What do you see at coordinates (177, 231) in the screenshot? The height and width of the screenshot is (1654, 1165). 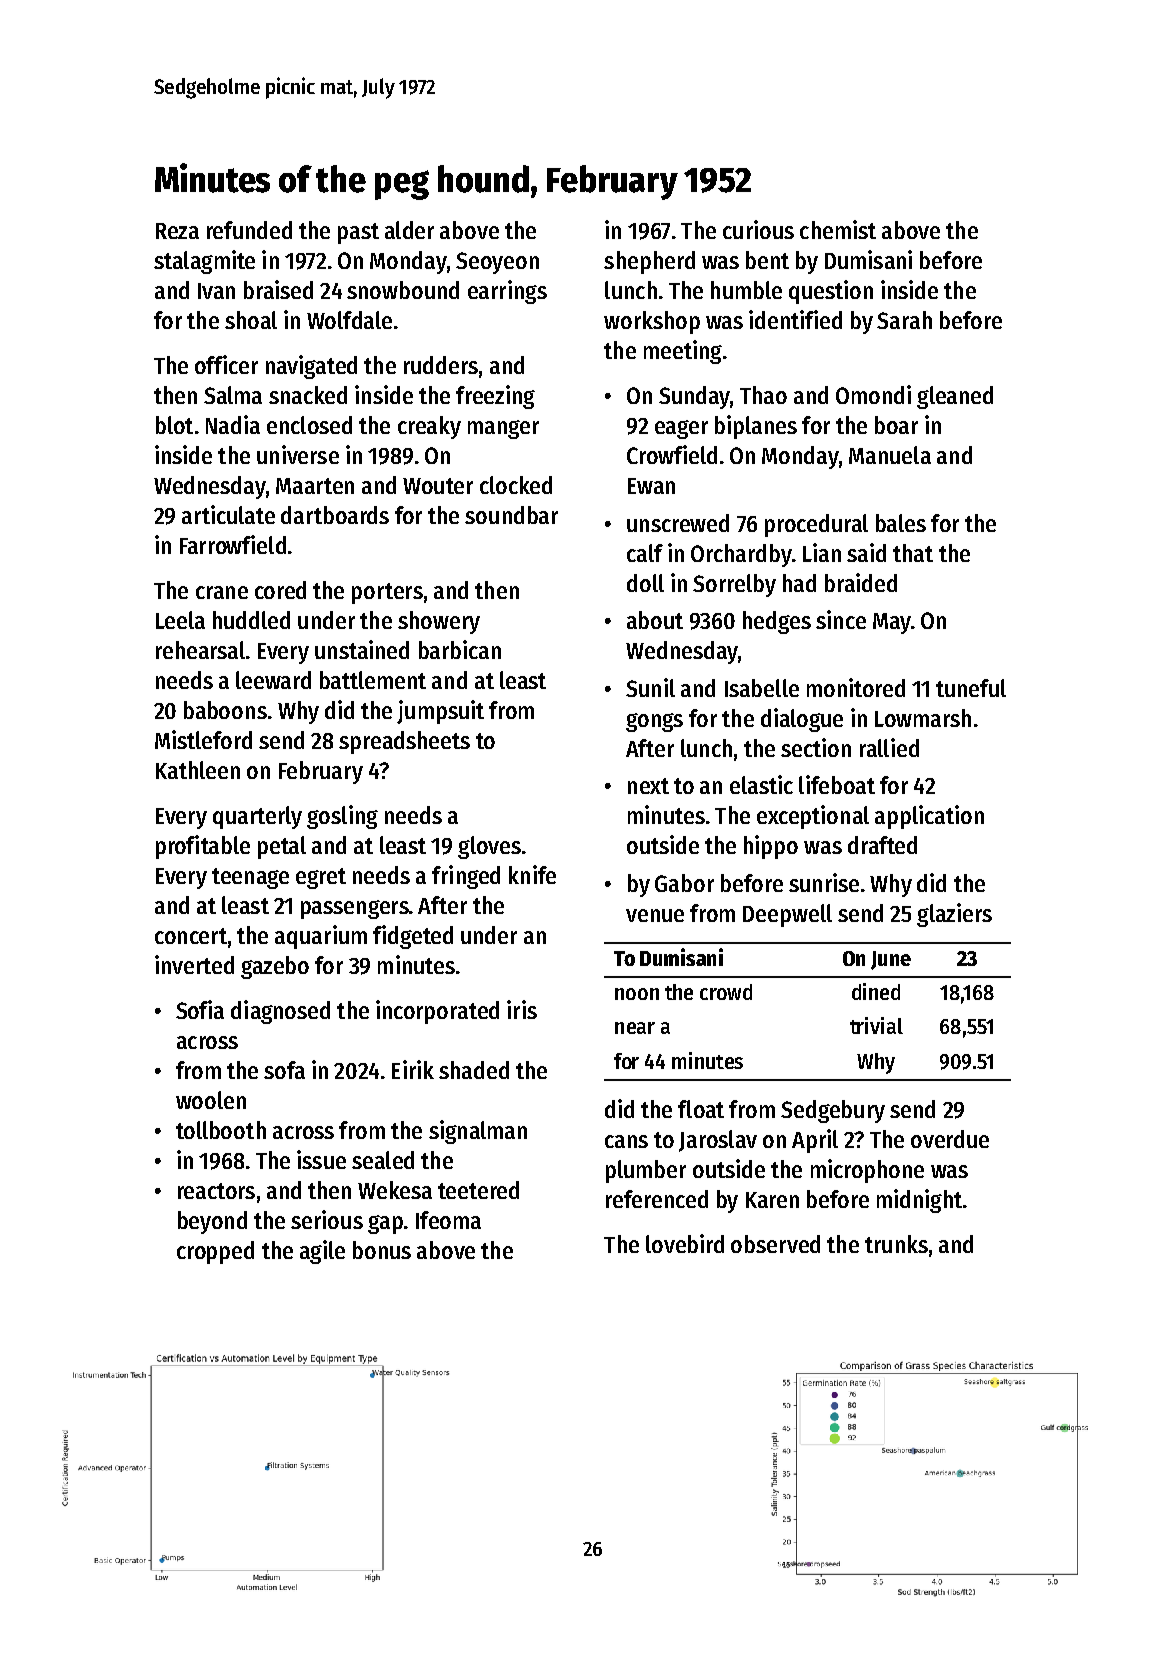 I see `Reza` at bounding box center [177, 231].
